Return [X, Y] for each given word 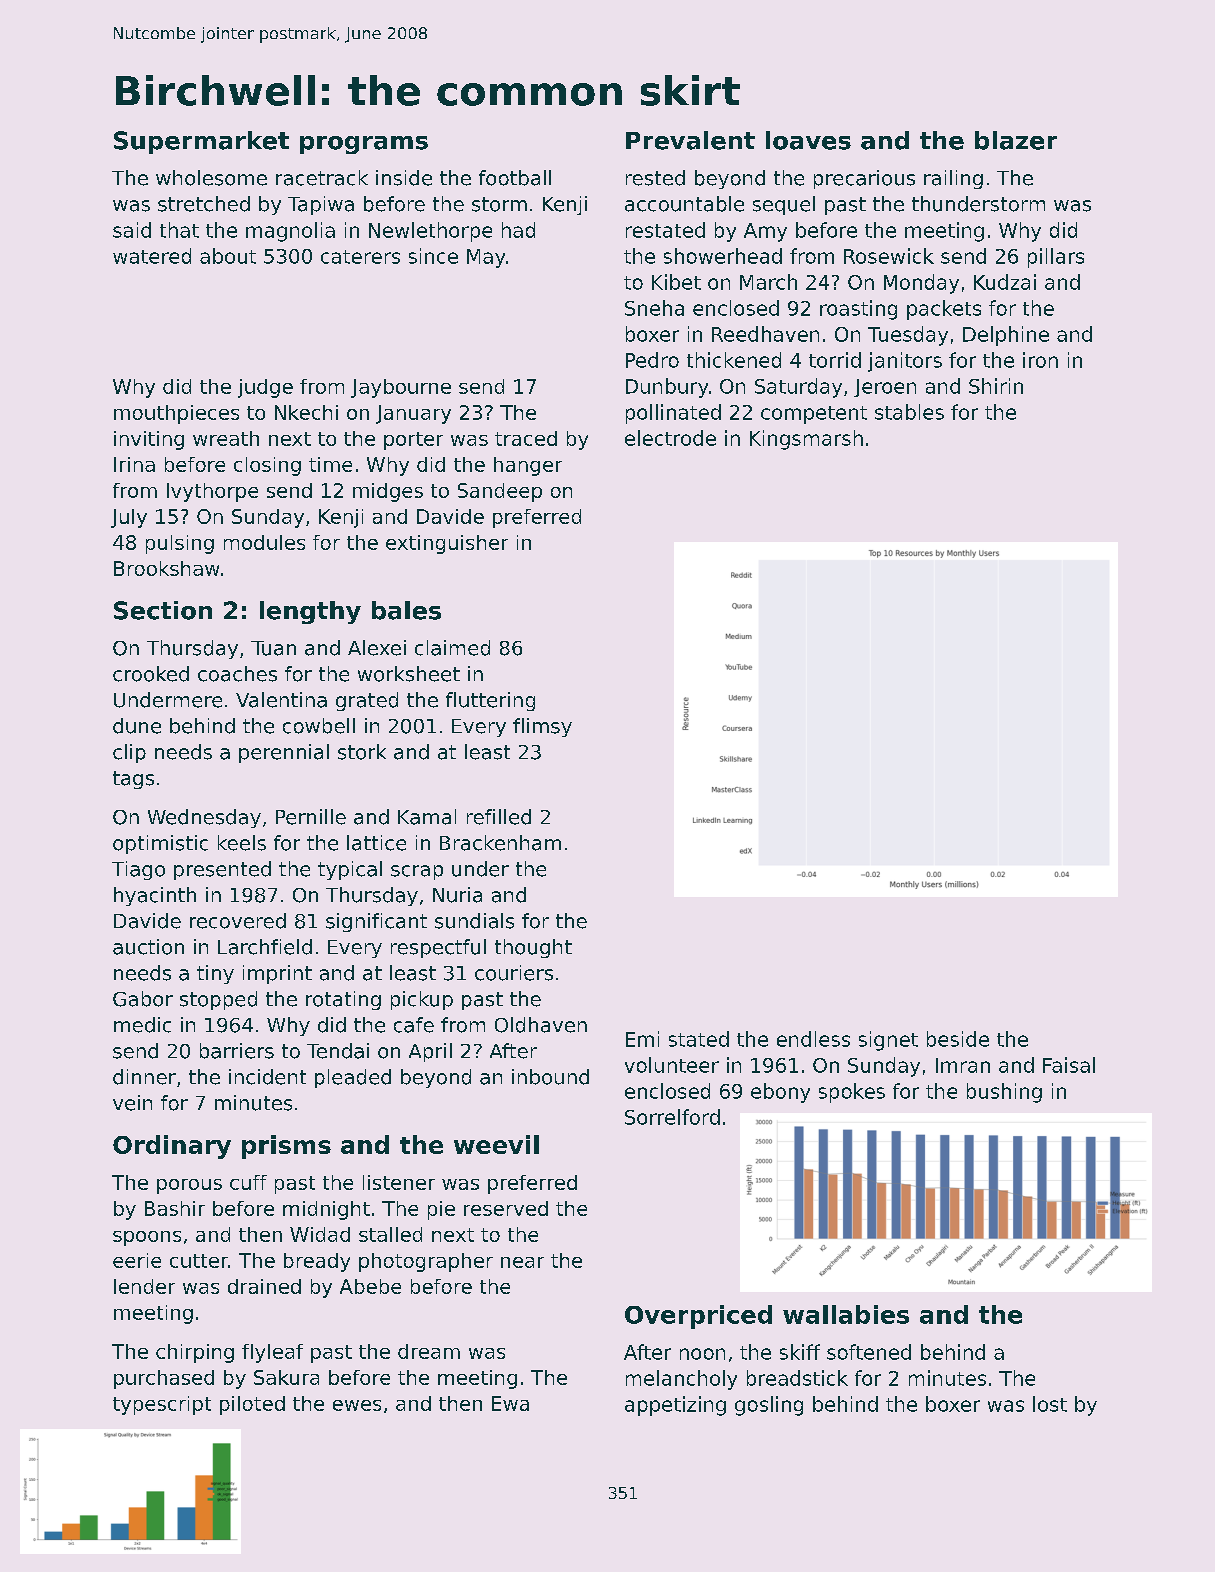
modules [264, 542]
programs [364, 145]
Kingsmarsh [806, 440]
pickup [422, 1000]
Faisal [1069, 1065]
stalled [390, 1234]
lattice [376, 843]
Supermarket [201, 142]
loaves [808, 140]
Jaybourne [401, 388]
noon [702, 1354]
